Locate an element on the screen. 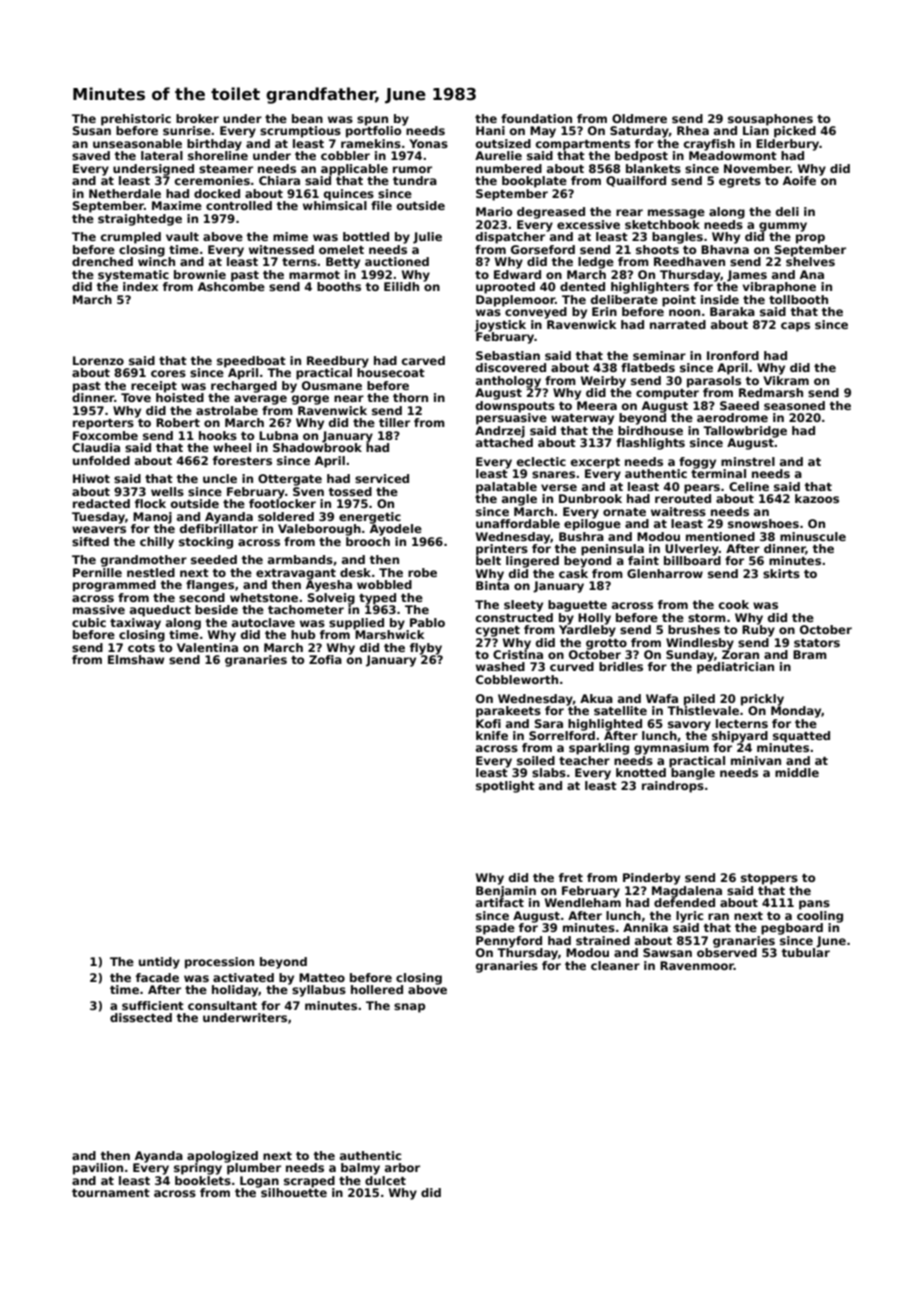 The image size is (924, 1308). Ravenmoor is located at coordinates (697, 965).
